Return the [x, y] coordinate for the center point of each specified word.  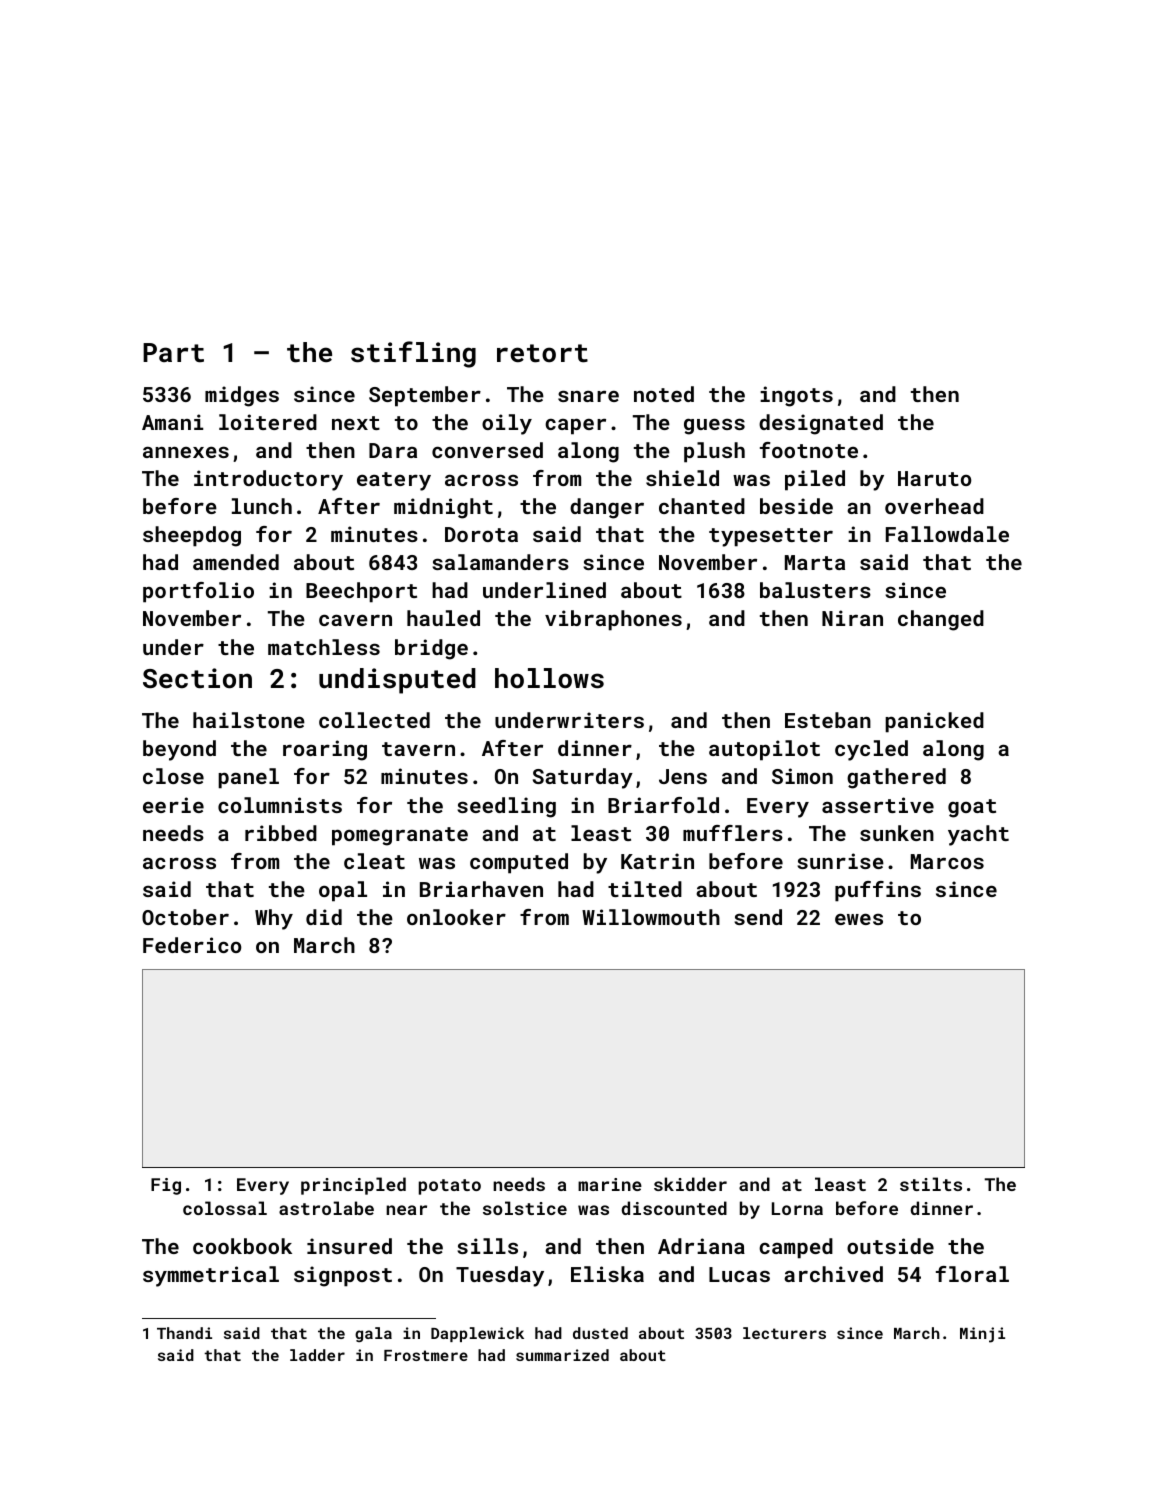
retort [542, 353]
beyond [179, 750]
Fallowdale [947, 534]
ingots [796, 396]
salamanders [500, 562]
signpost [343, 1276]
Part [173, 353]
